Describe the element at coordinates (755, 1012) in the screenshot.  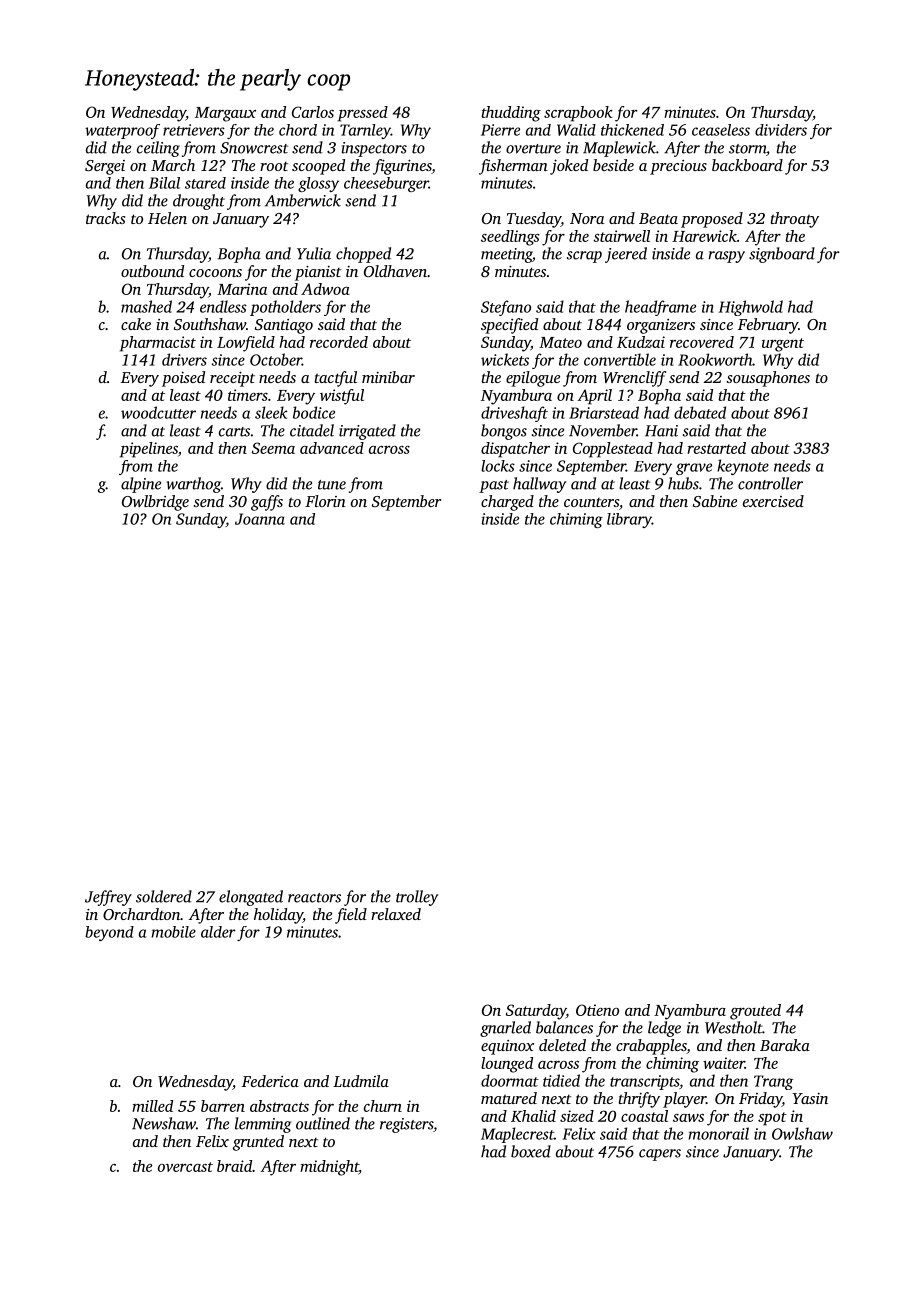
I see `grouted` at that location.
